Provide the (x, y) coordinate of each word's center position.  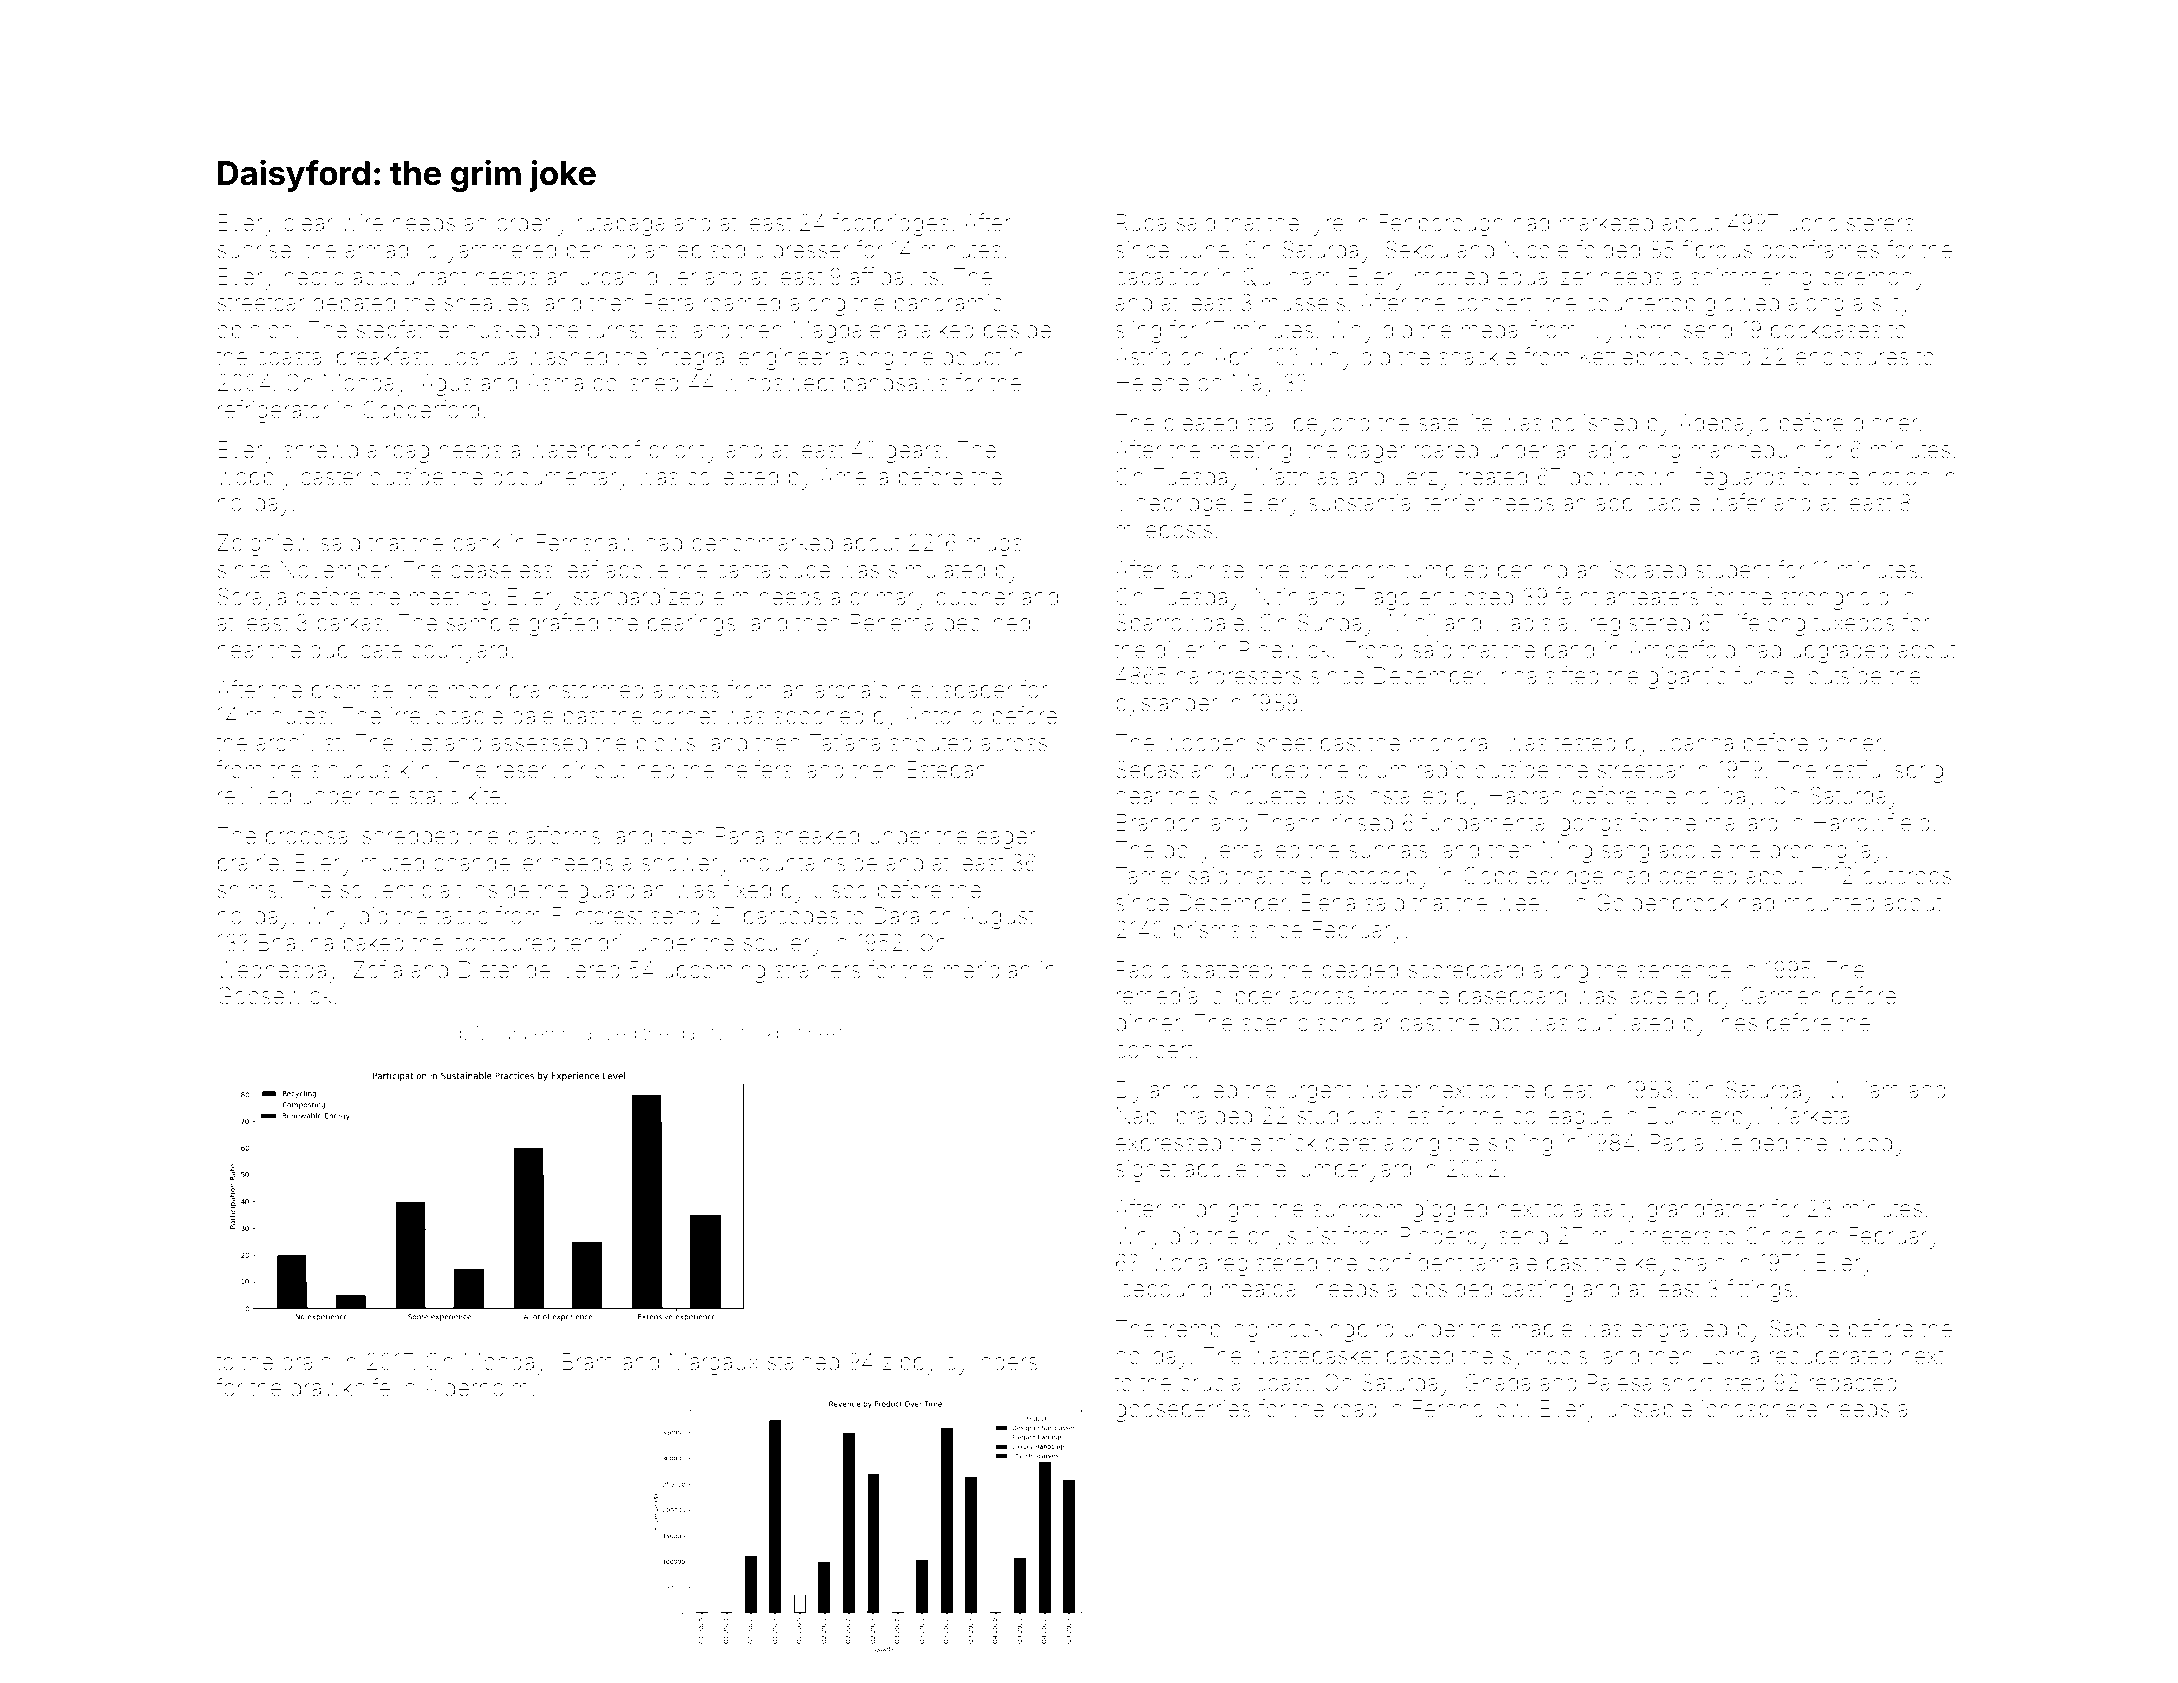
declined (986, 623)
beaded (1360, 970)
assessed (539, 743)
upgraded (1840, 652)
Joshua (480, 357)
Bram (587, 1362)
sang (1625, 854)
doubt (971, 357)
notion (1899, 477)
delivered (573, 970)
